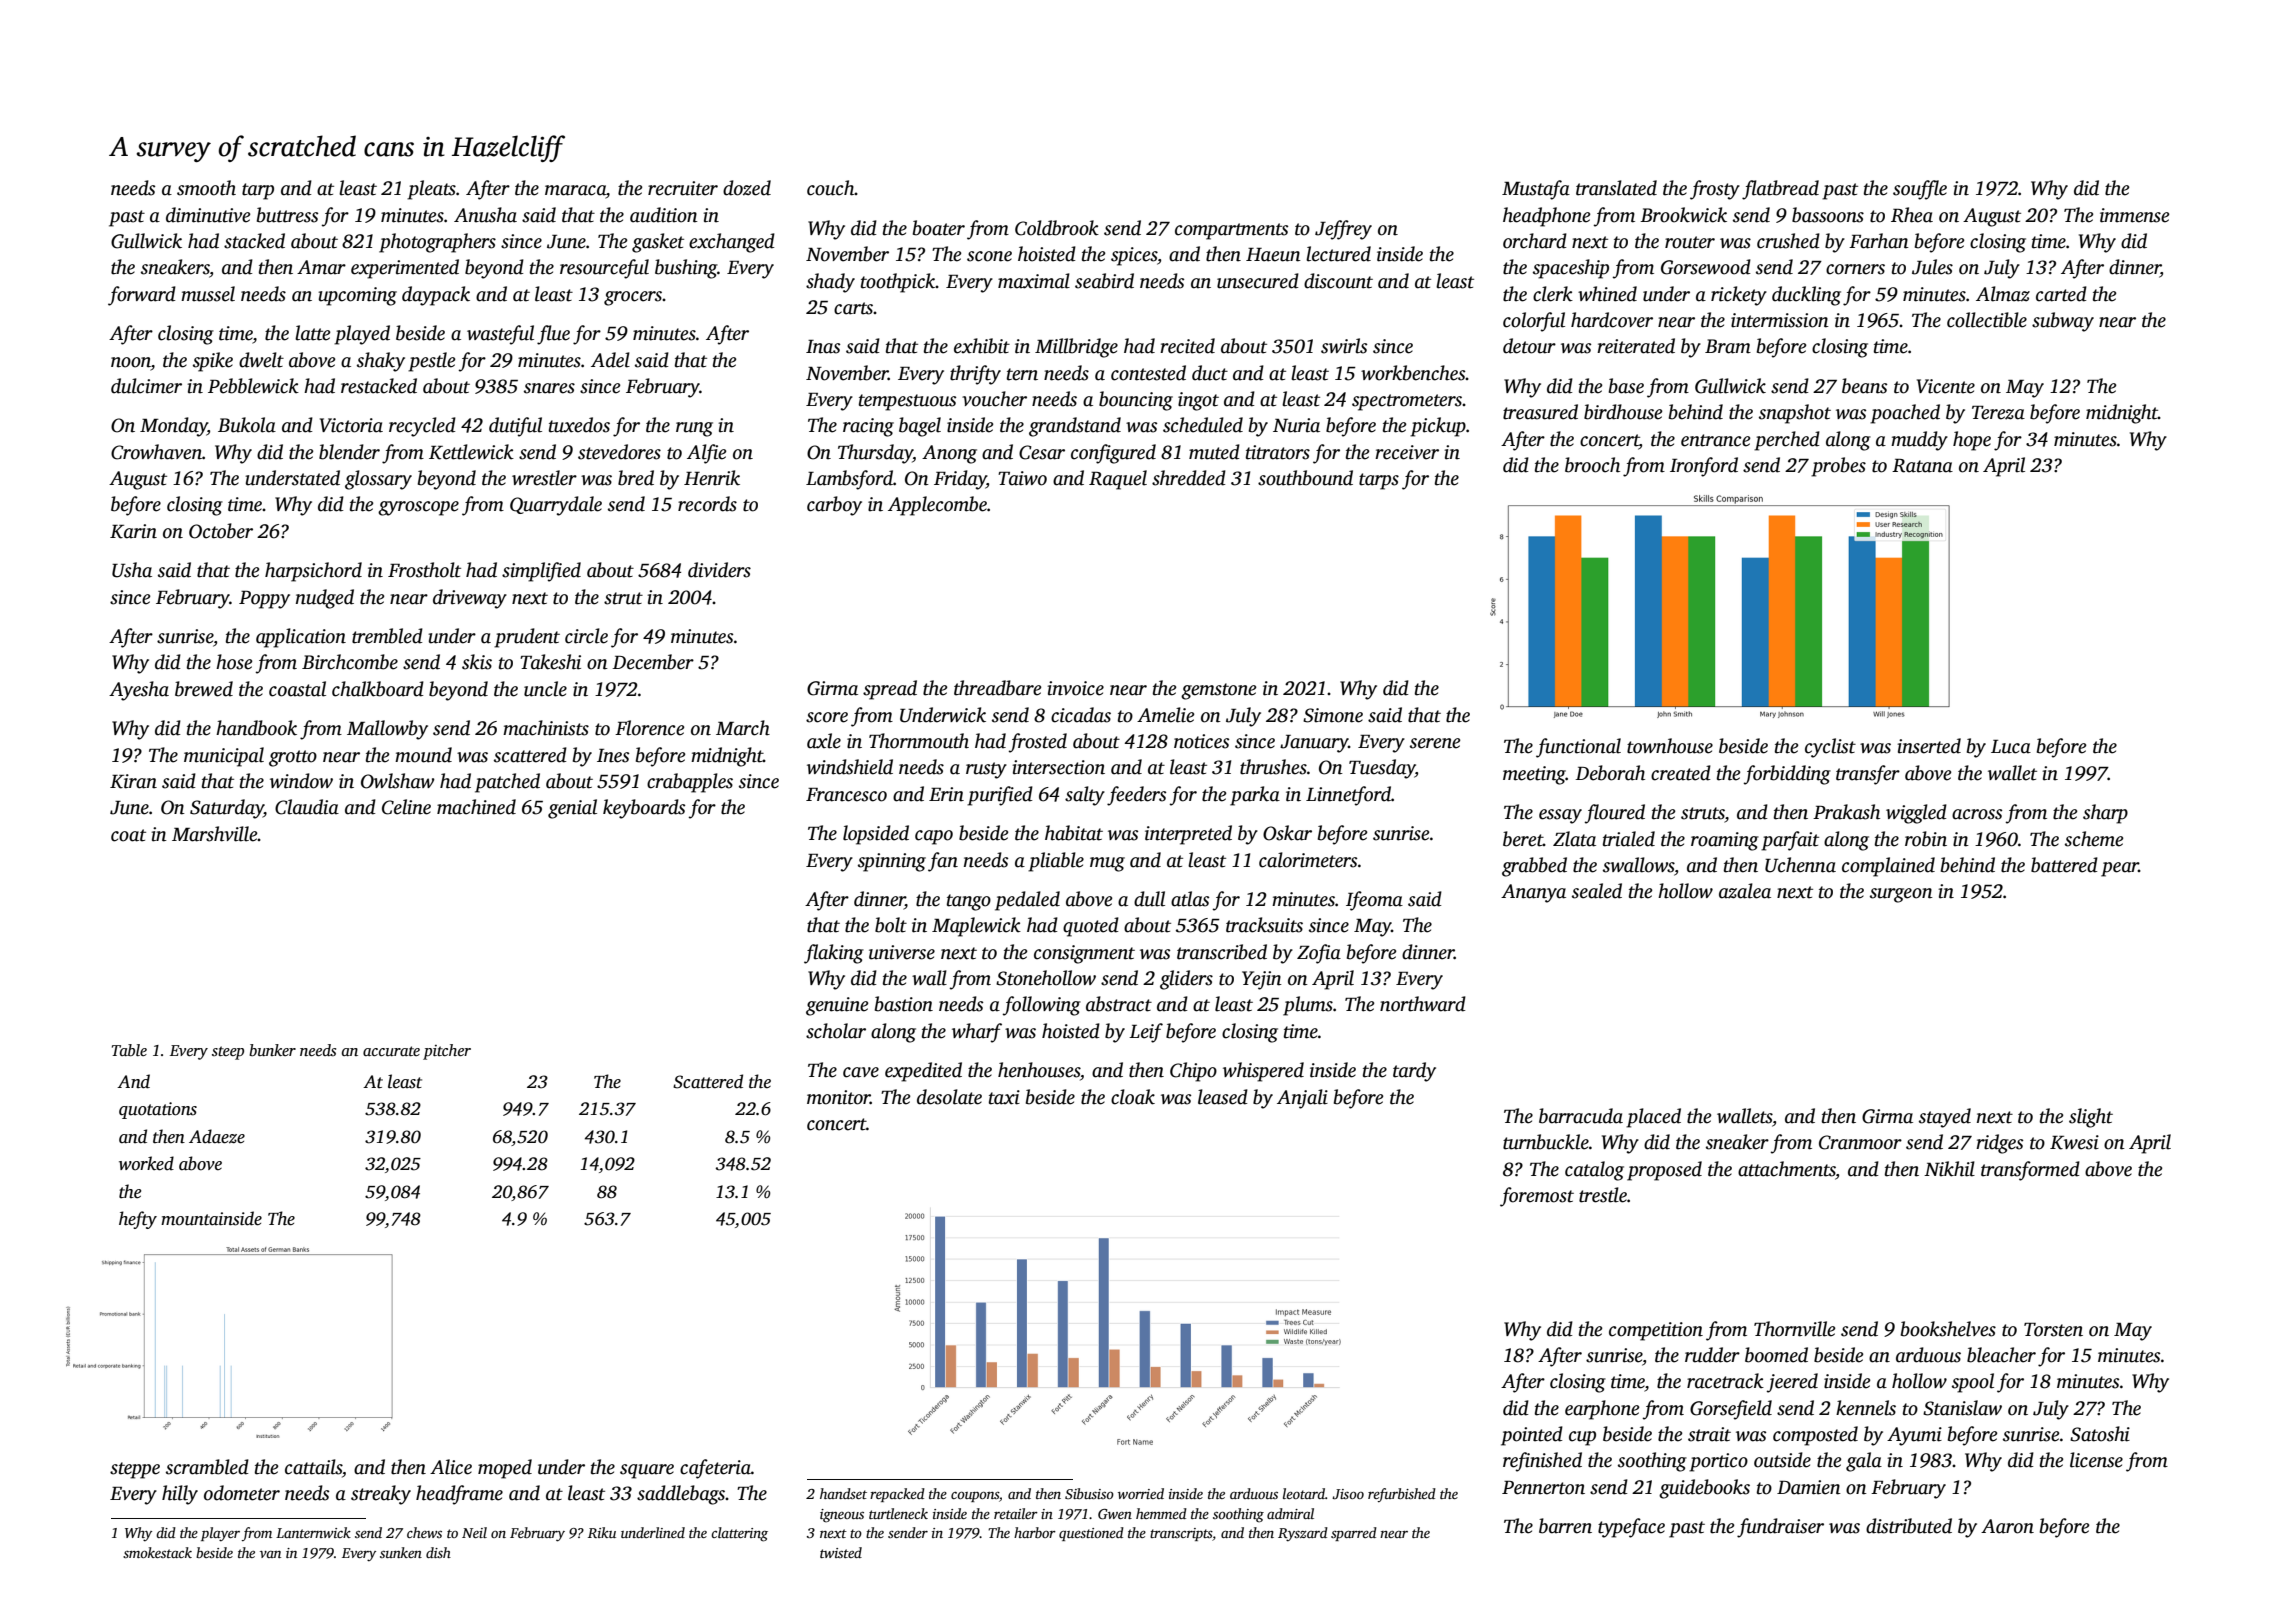 This document has width=2282, height=1614. Describe the element at coordinates (1146, 1033) in the document. I see `Leif` at that location.
